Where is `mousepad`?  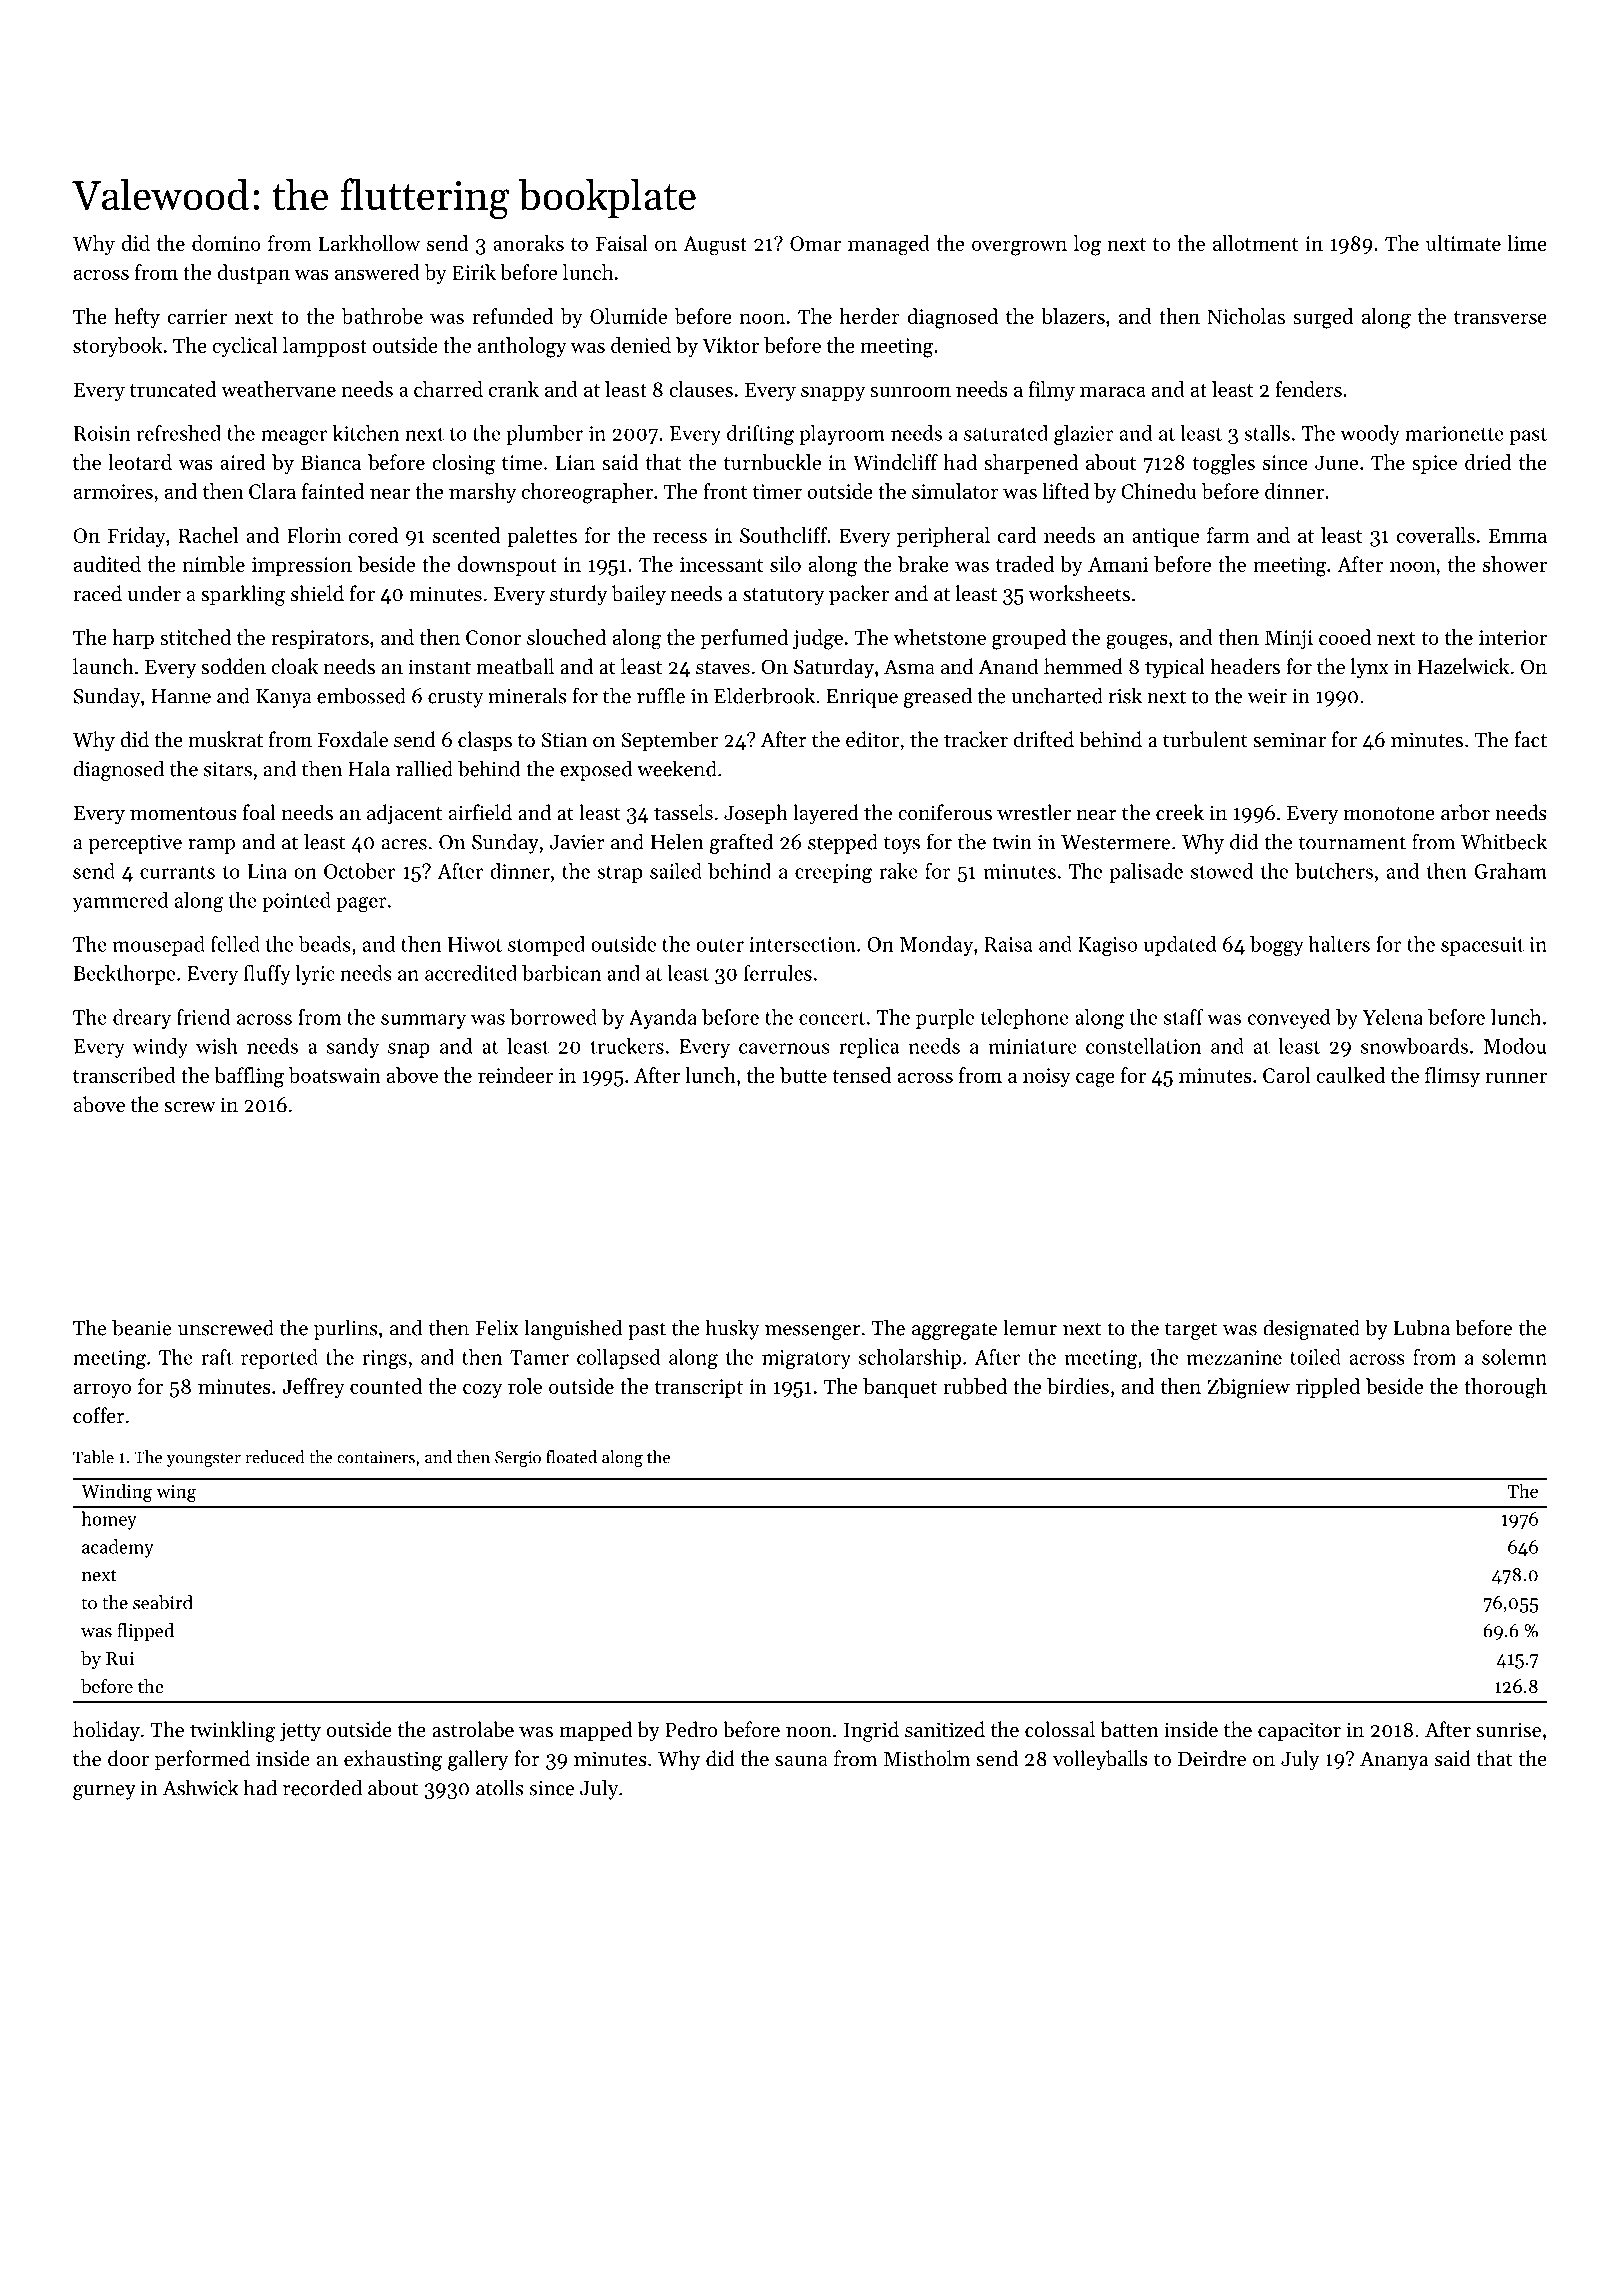 mousepad is located at coordinates (159, 946).
